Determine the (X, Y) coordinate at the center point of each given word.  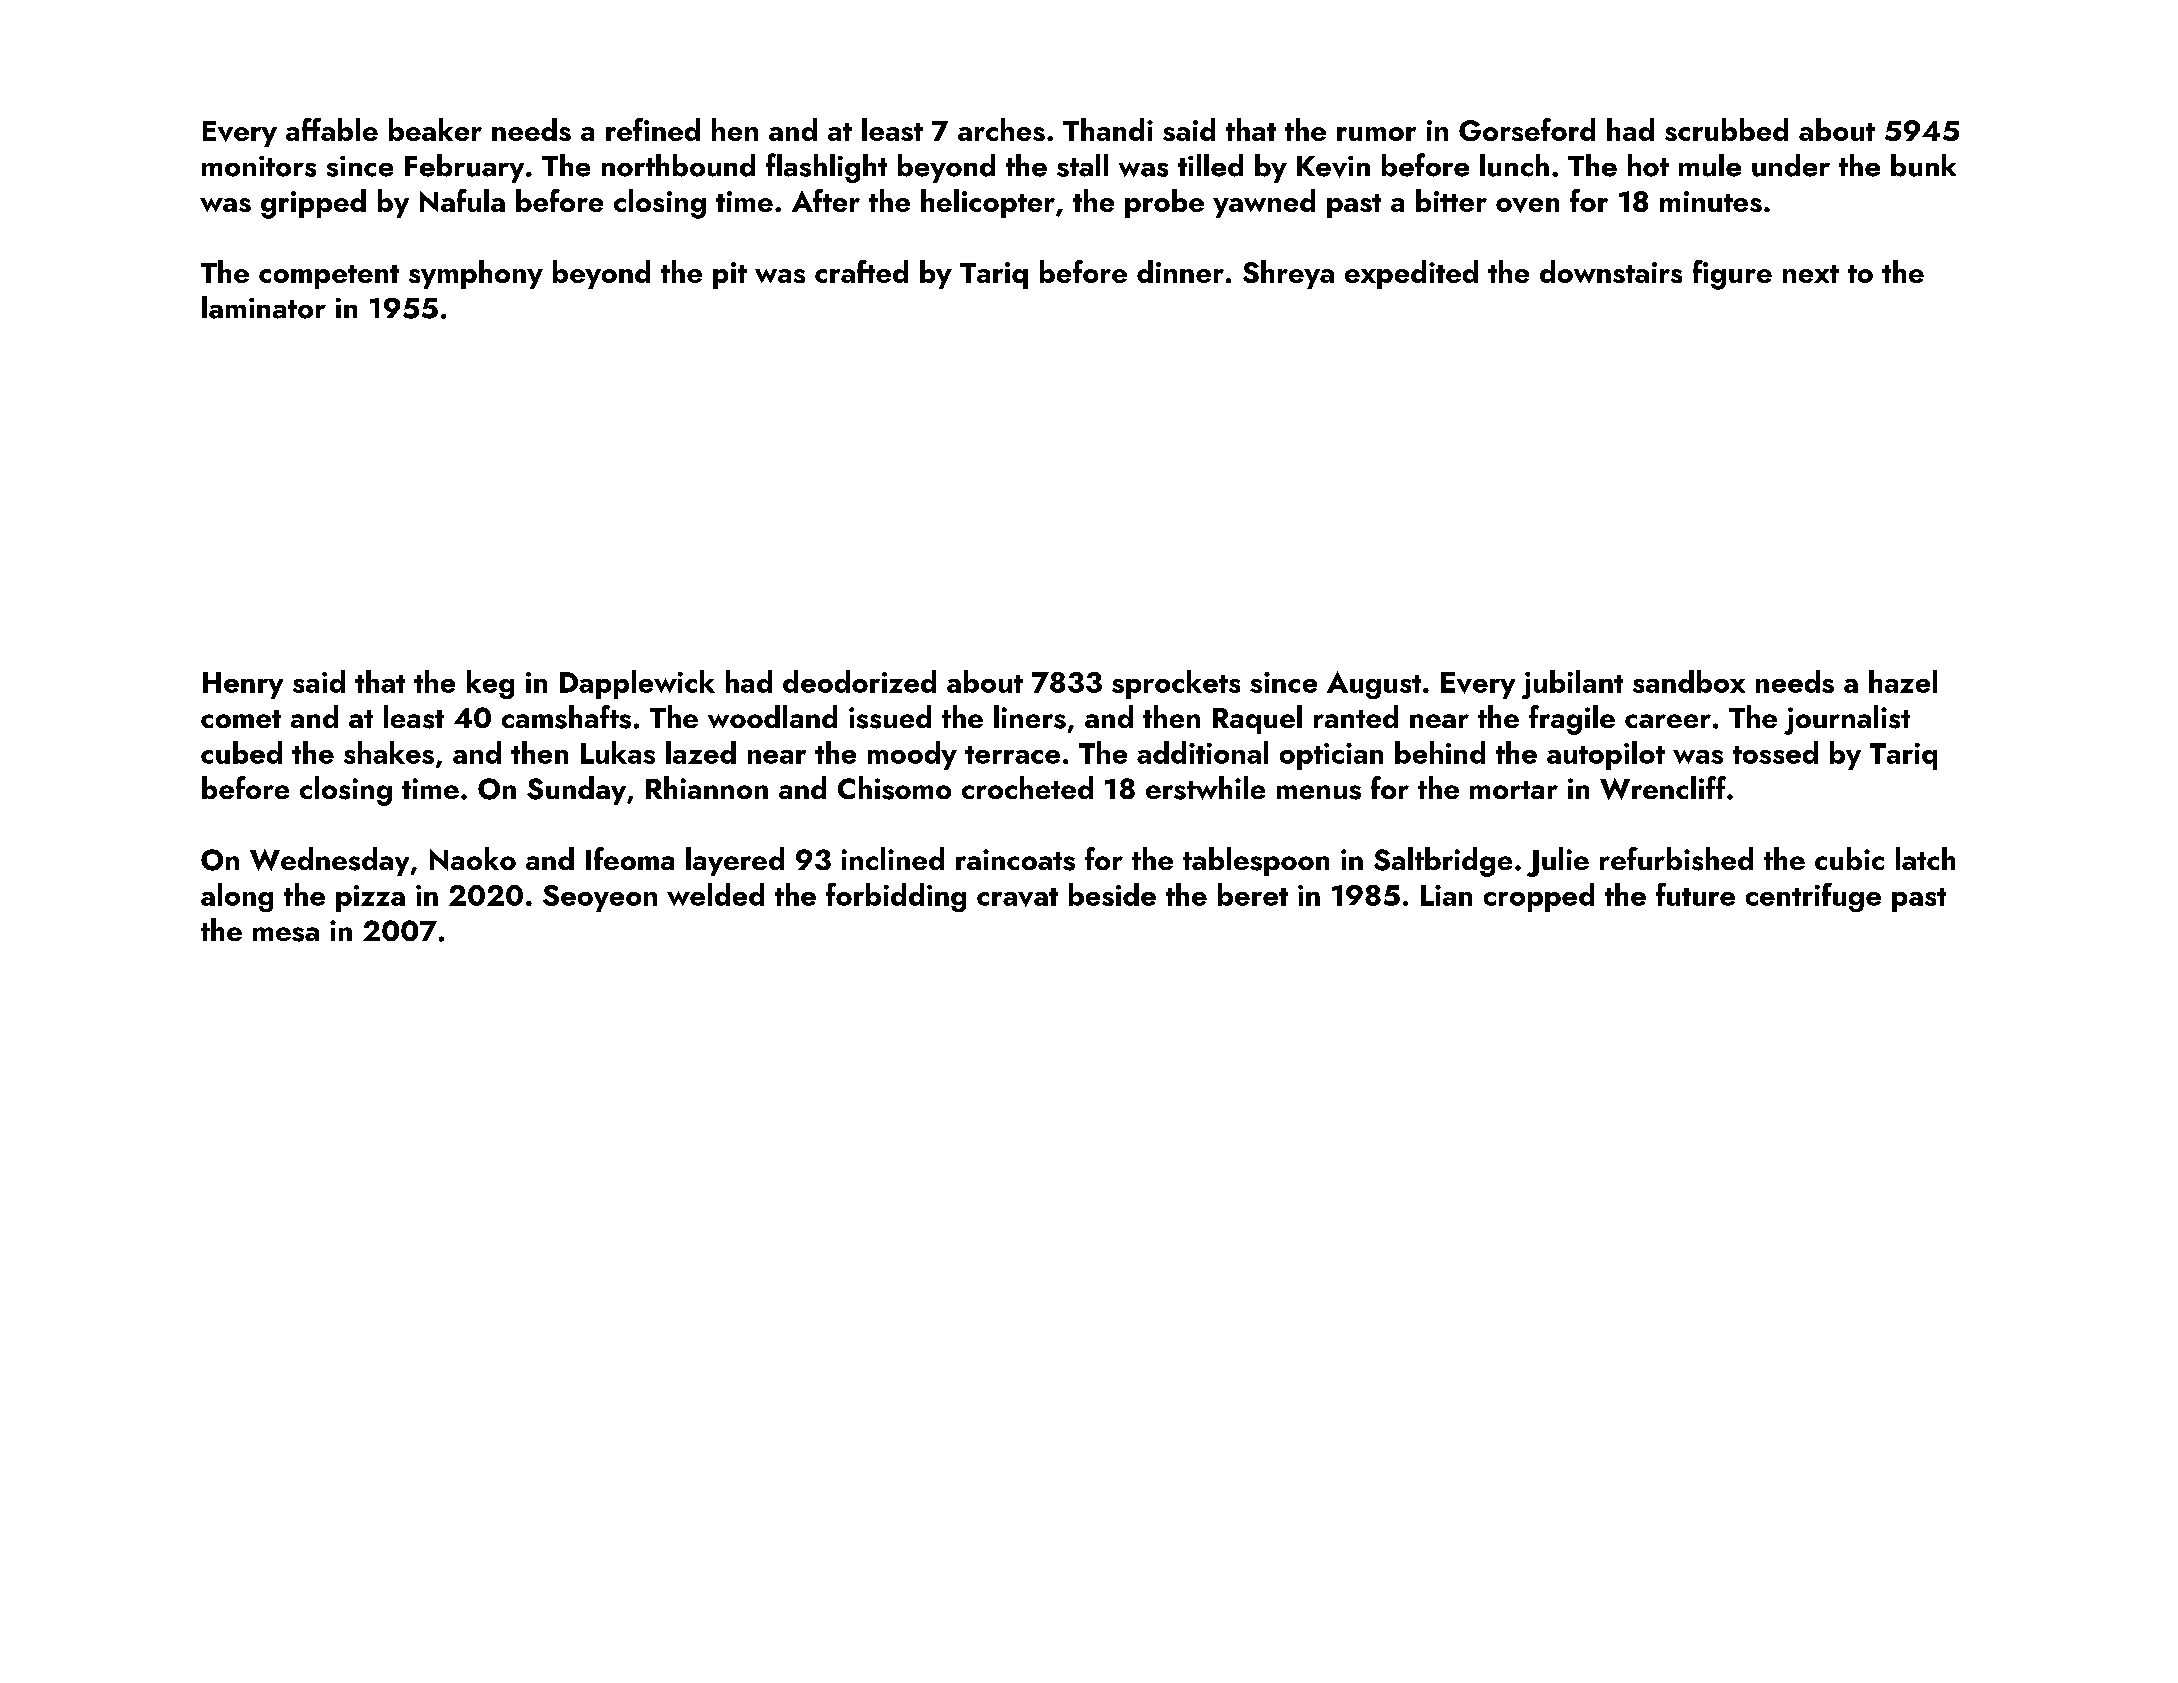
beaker (435, 129)
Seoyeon (600, 898)
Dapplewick (637, 684)
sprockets (1176, 684)
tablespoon (1256, 861)
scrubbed (1726, 129)
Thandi (1108, 129)
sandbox (1689, 681)
